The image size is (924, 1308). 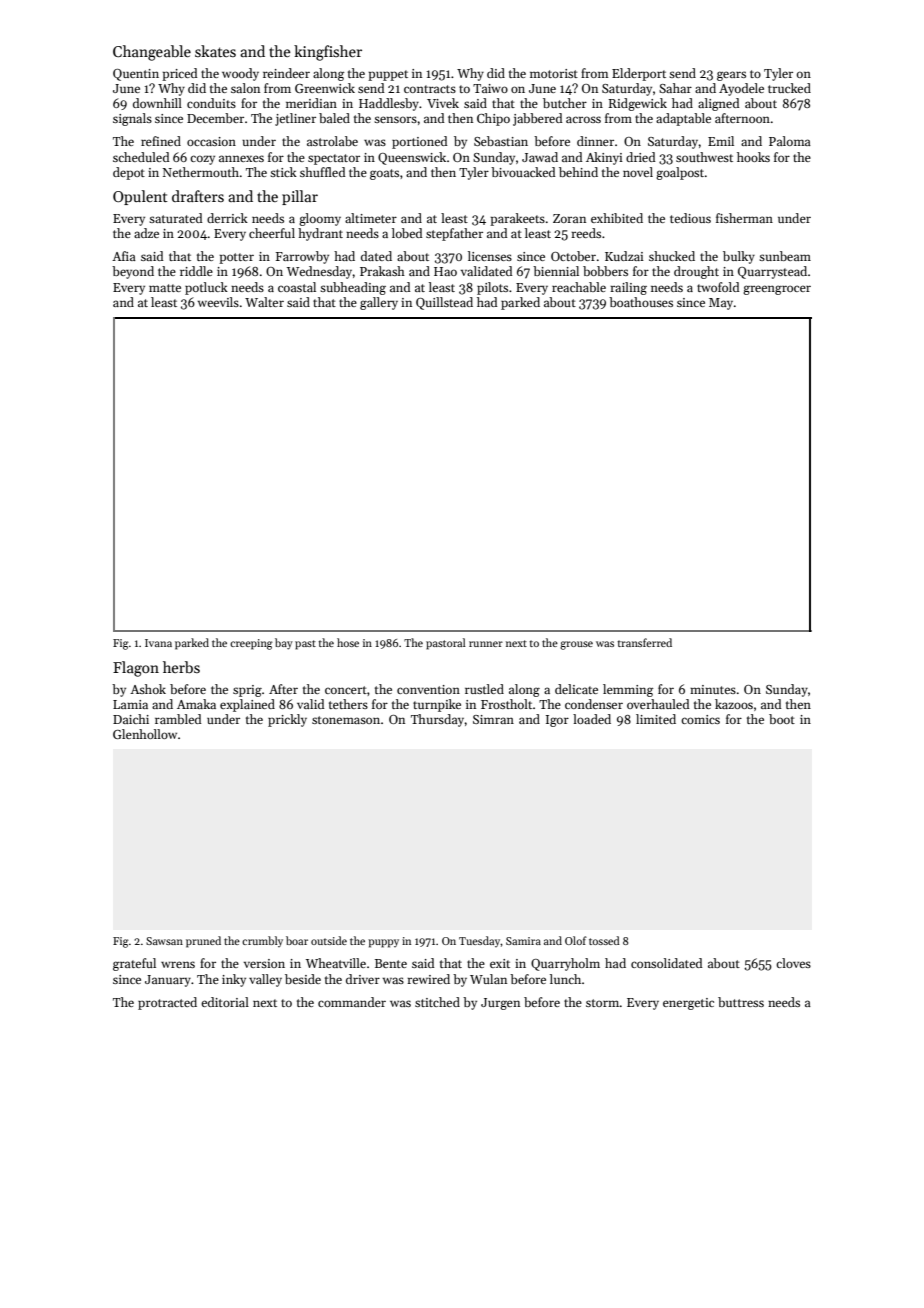 What do you see at coordinates (158, 643) in the page?
I see `Ivana` at bounding box center [158, 643].
